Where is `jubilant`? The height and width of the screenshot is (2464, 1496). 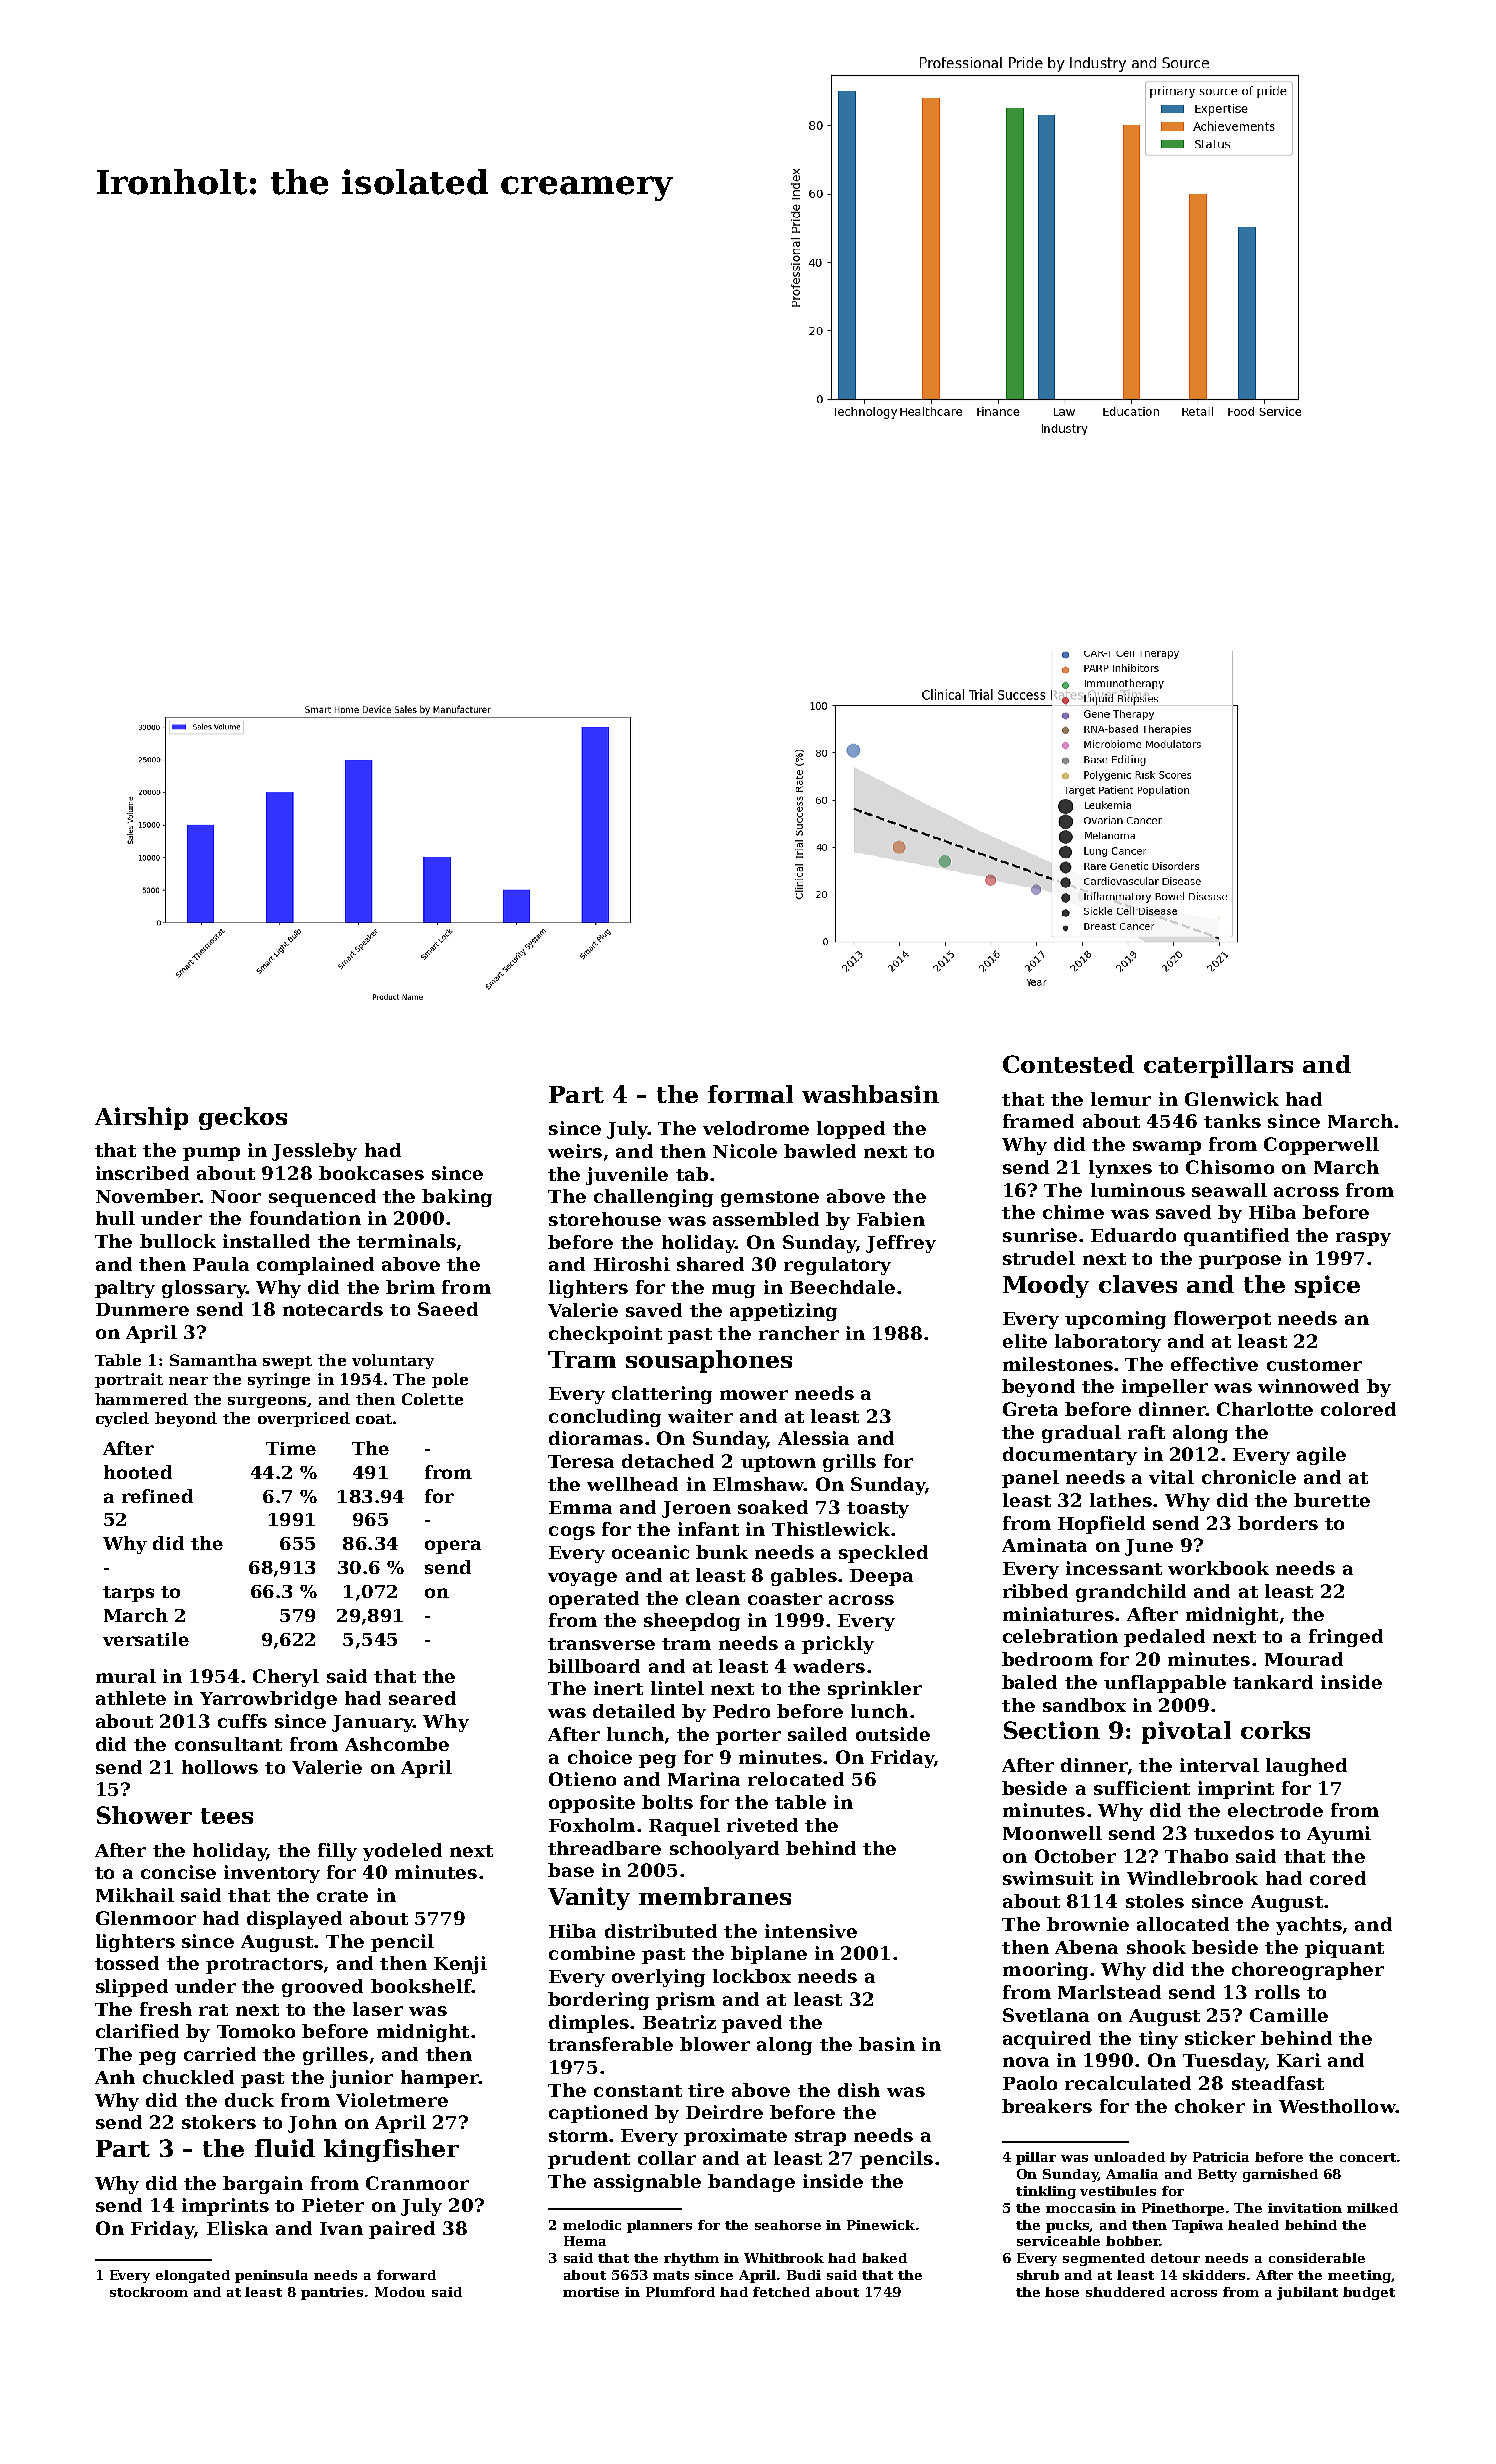
jubilant is located at coordinates (1307, 2293).
